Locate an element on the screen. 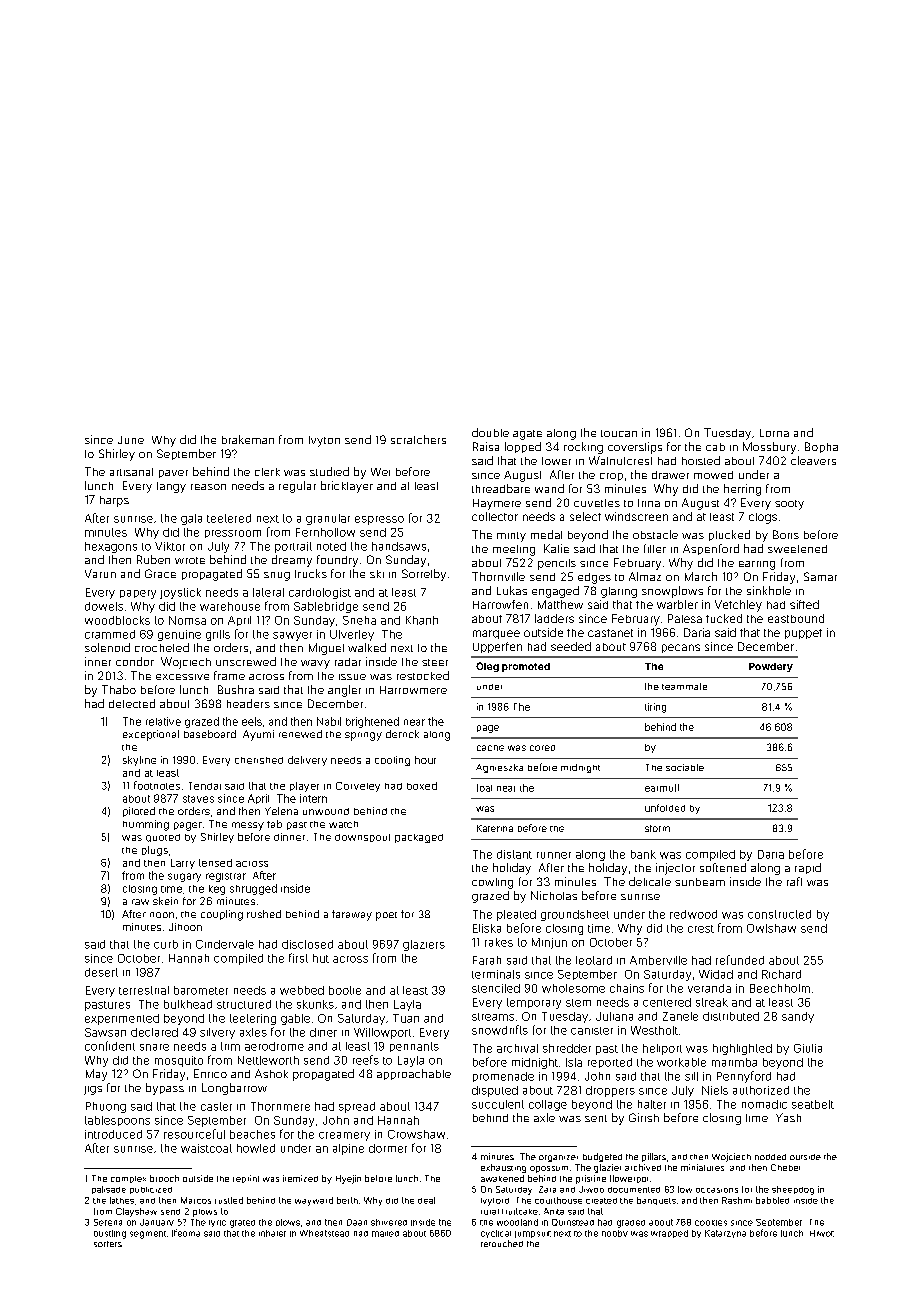 This screenshot has width=924, height=1308. registrar is located at coordinates (226, 877).
